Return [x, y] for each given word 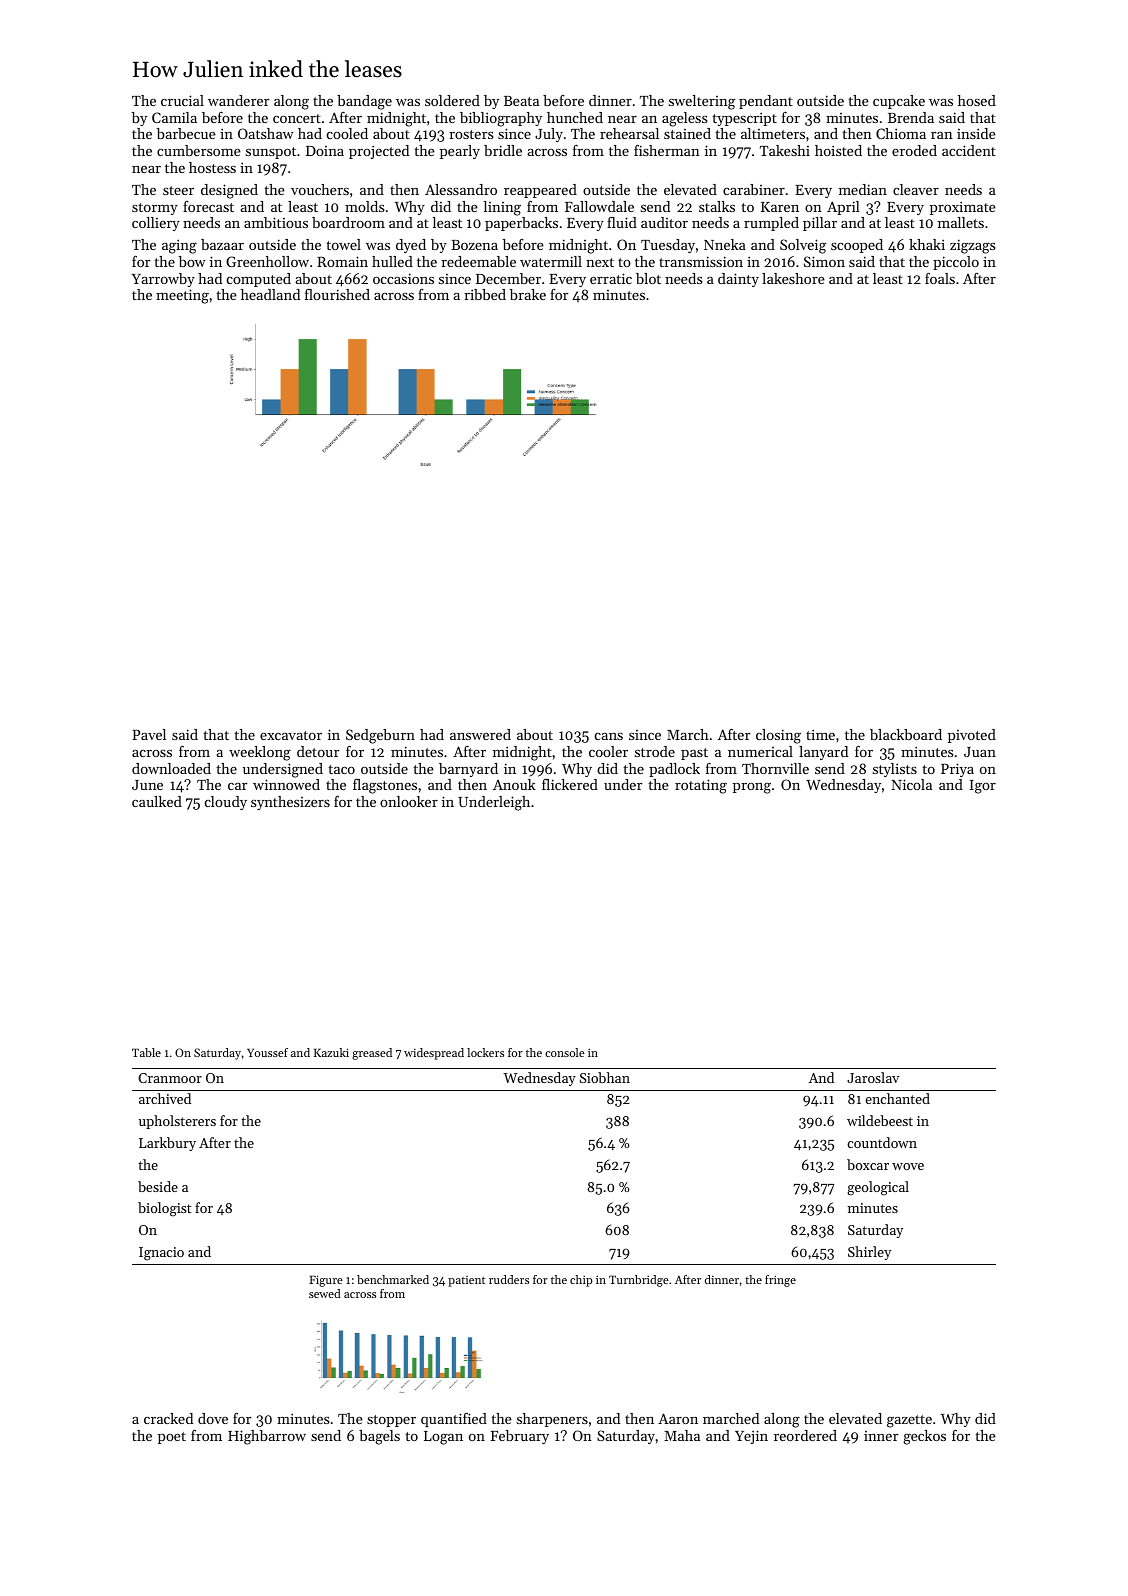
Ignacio [161, 1254]
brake [528, 294]
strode [655, 751]
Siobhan [605, 1077]
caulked [157, 801]
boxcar [868, 1164]
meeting [182, 296]
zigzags [972, 246]
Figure [326, 1281]
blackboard [906, 734]
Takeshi [785, 150]
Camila [174, 117]
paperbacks [521, 224]
